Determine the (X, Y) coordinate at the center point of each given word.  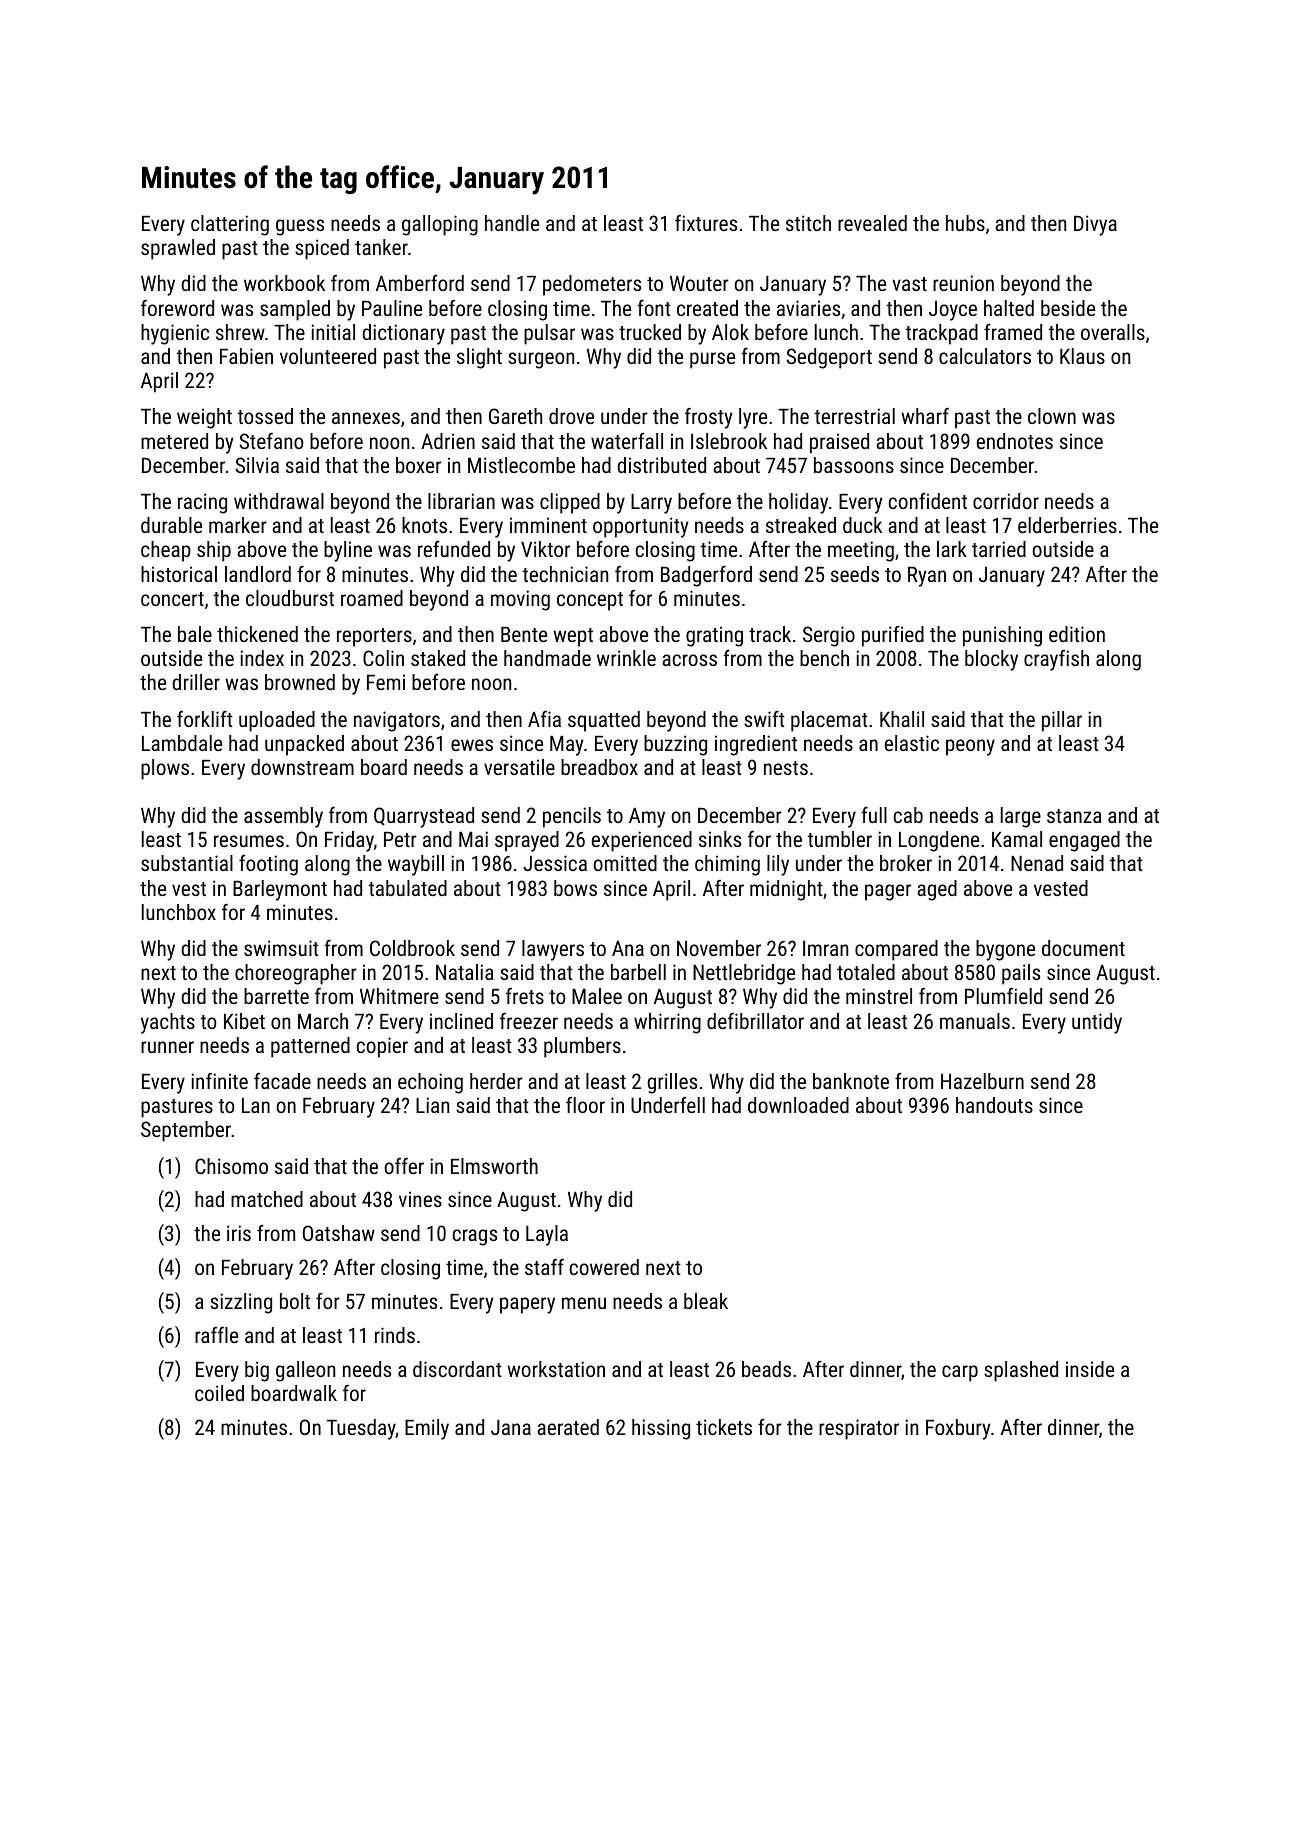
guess (300, 227)
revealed (872, 223)
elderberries (1067, 525)
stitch (808, 223)
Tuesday (361, 1429)
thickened (257, 634)
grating (714, 636)
